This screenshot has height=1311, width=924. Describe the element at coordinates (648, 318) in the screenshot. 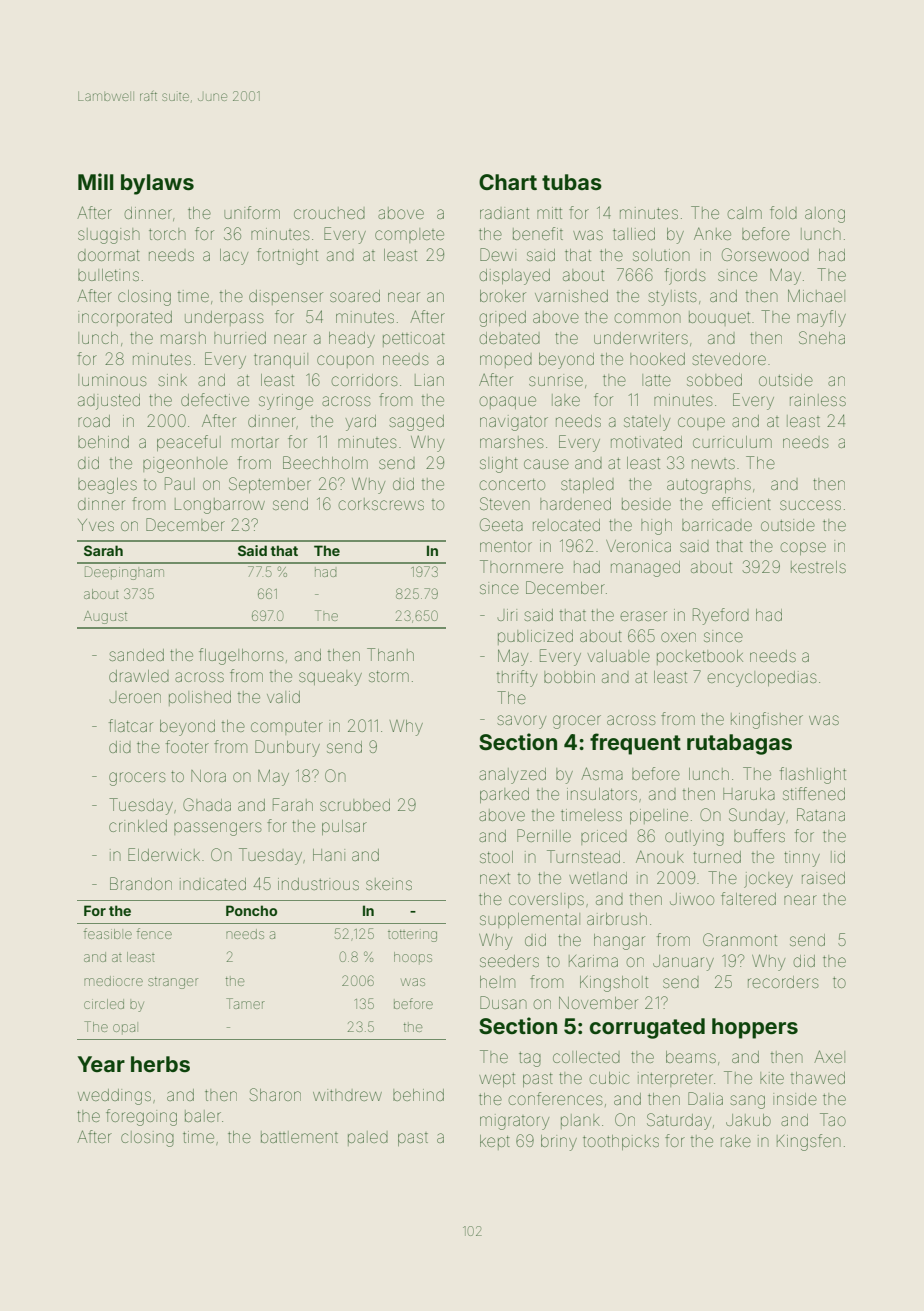

I see `common` at that location.
